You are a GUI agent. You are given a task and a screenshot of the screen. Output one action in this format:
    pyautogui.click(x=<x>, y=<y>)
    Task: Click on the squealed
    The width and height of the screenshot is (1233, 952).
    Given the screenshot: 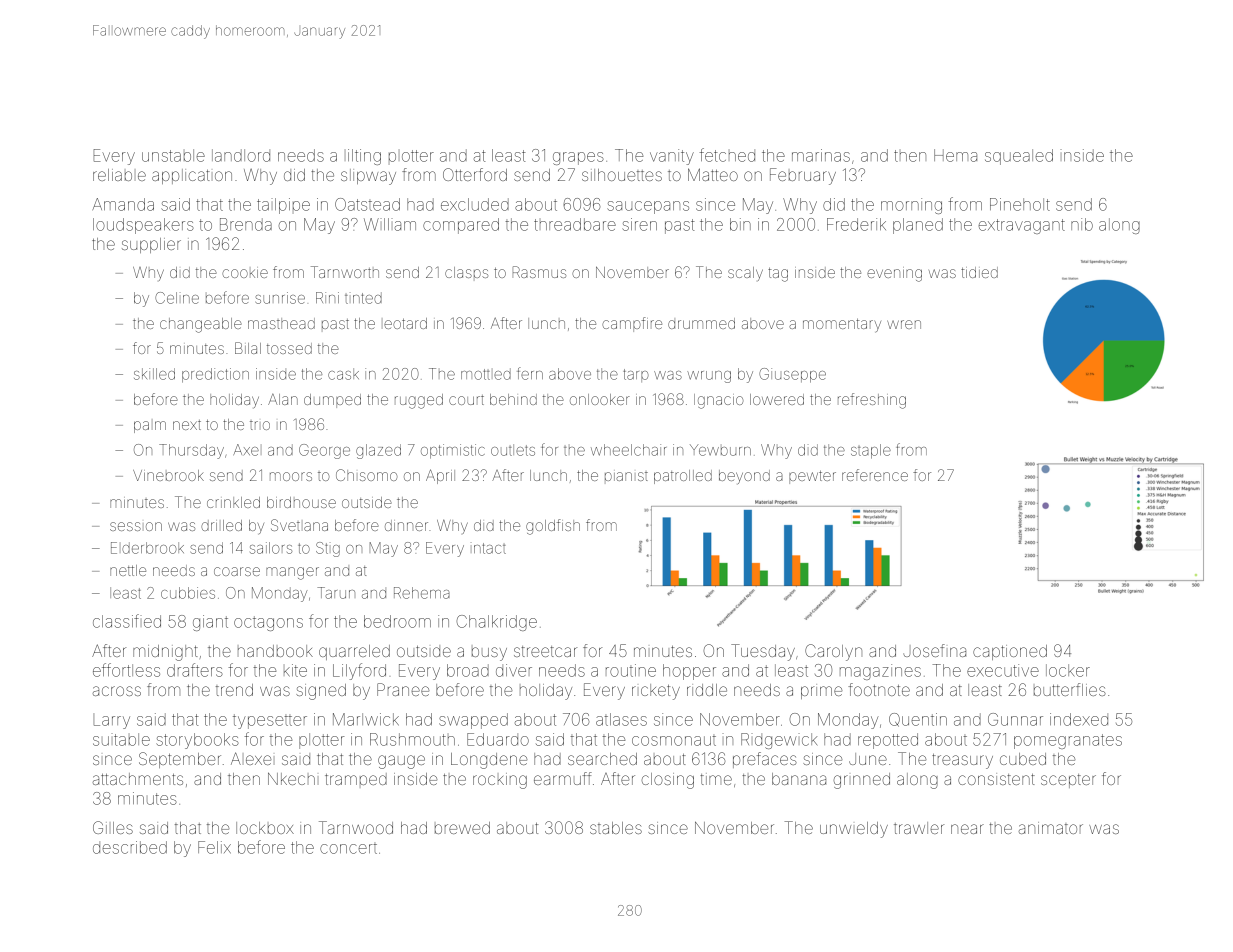 What is the action you would take?
    pyautogui.click(x=1019, y=157)
